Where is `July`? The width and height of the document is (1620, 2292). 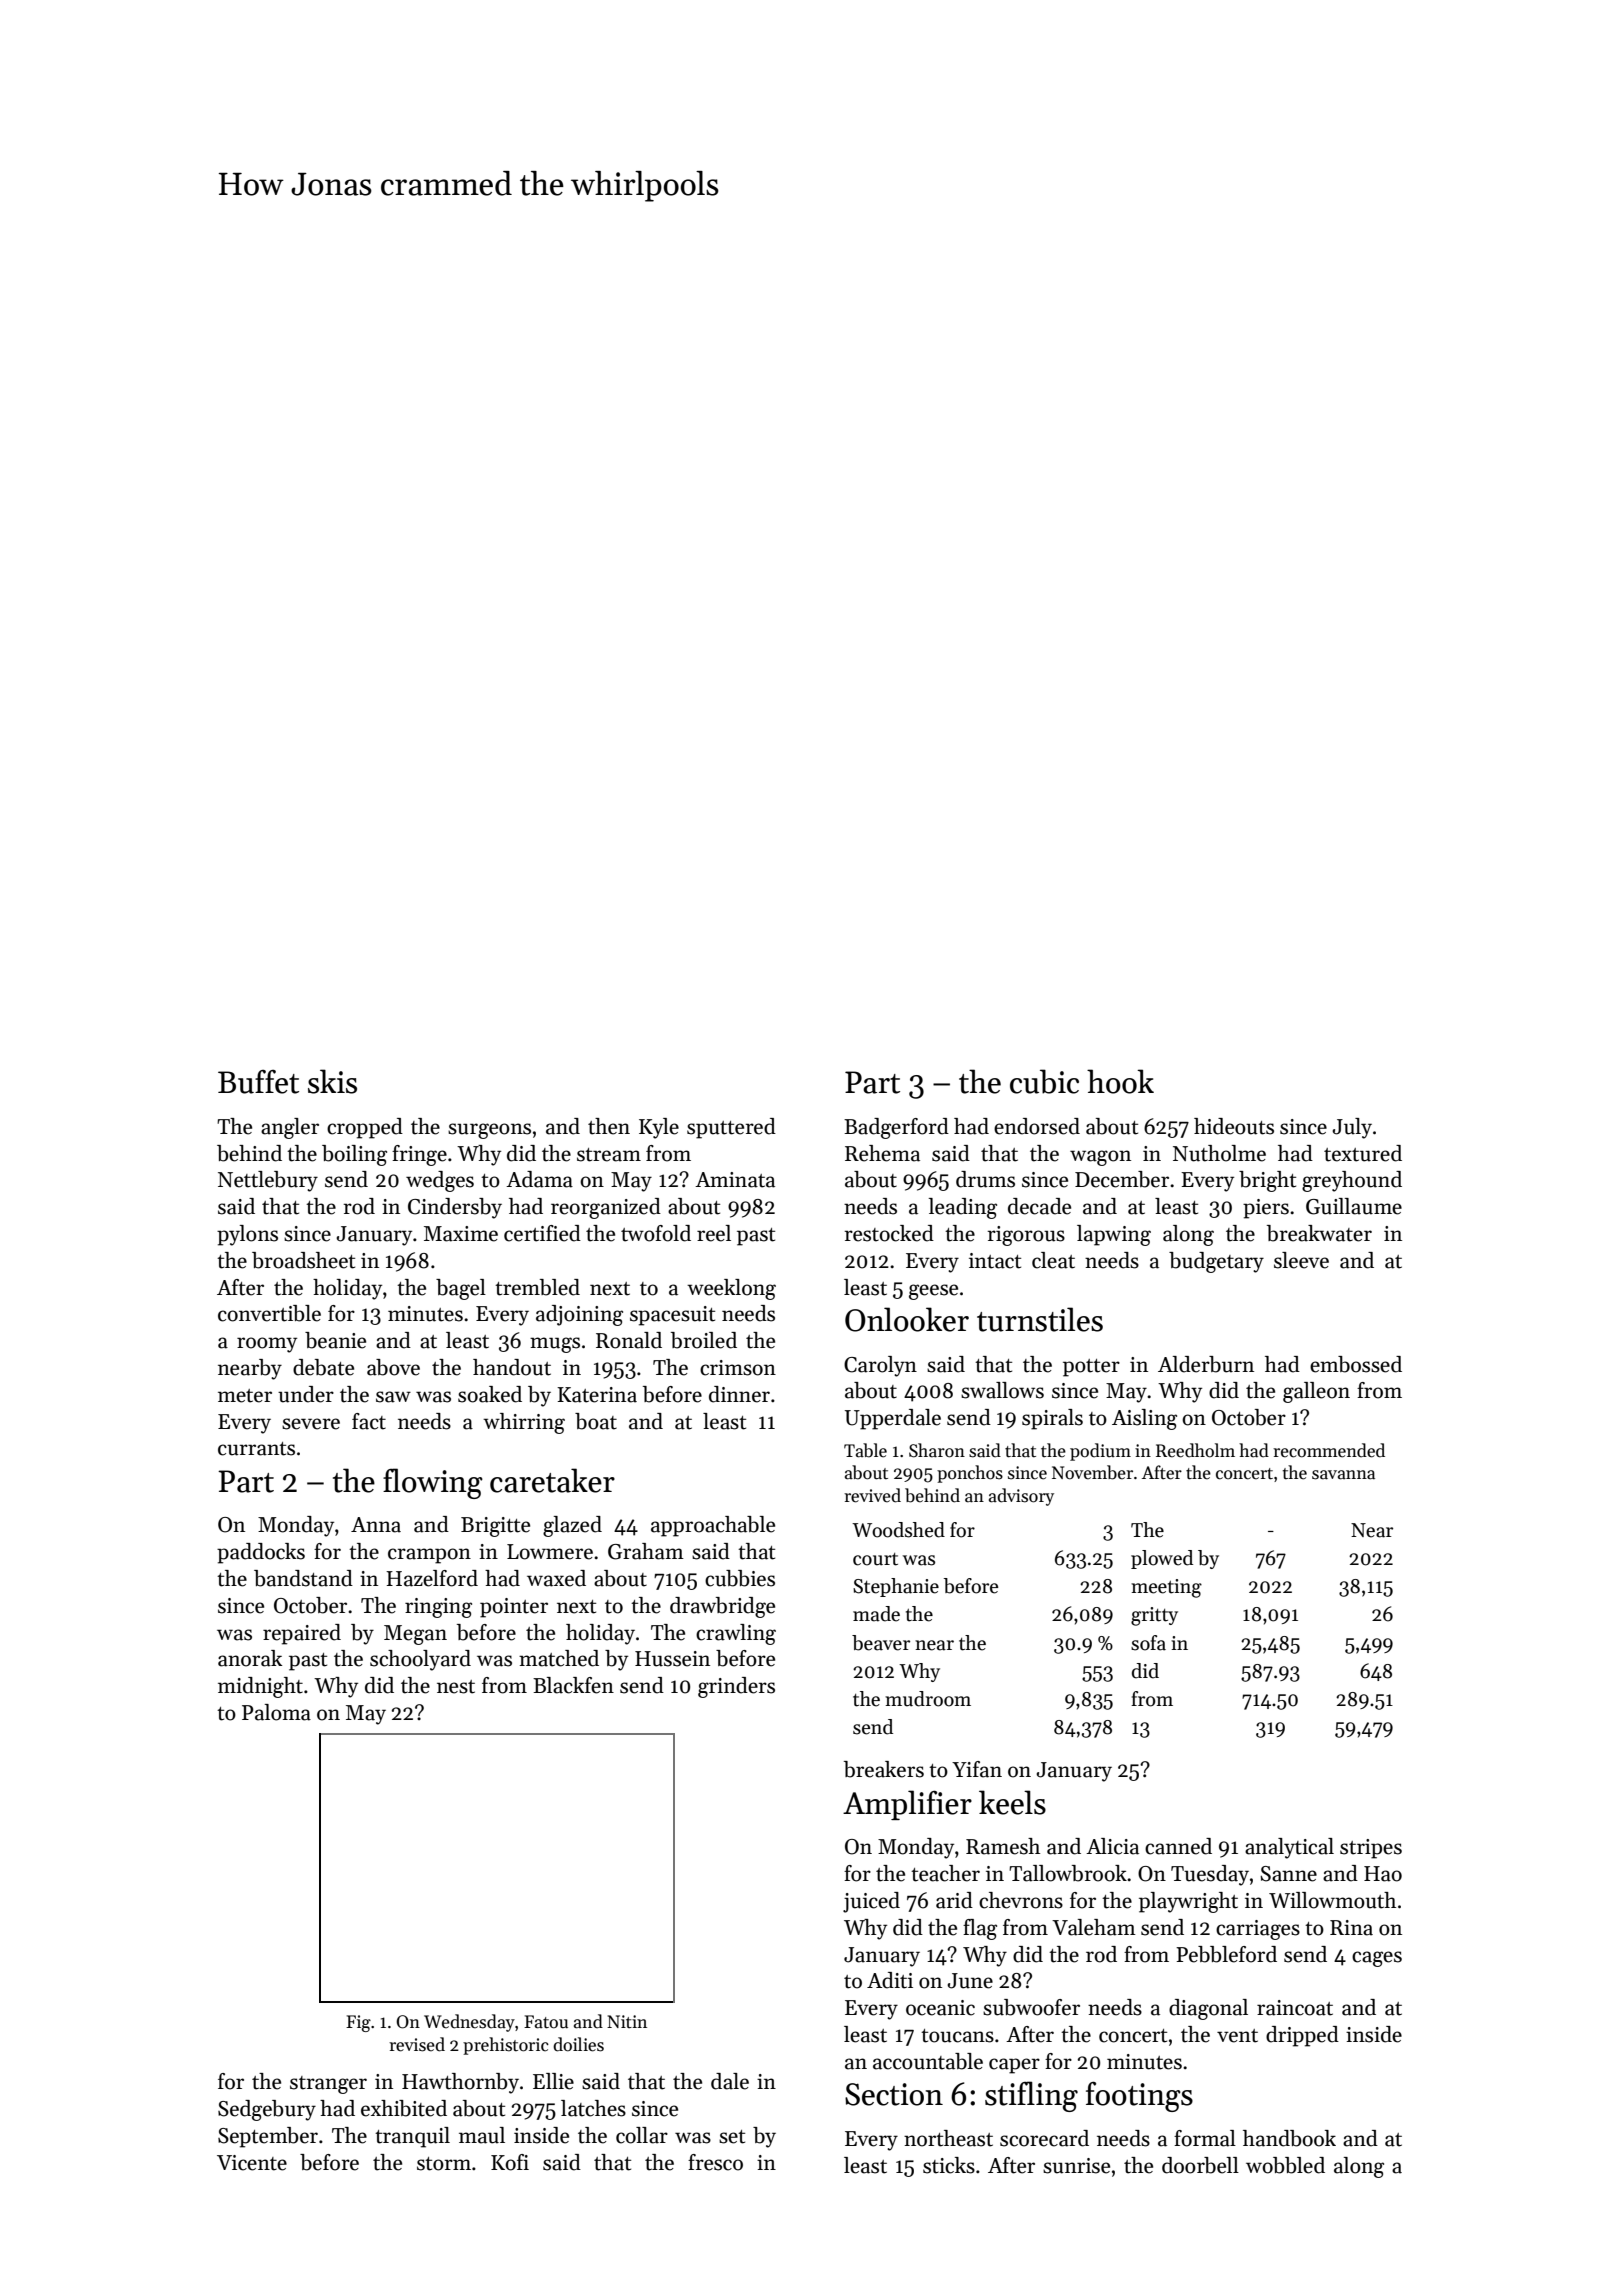
July is located at coordinates (1352, 1128).
